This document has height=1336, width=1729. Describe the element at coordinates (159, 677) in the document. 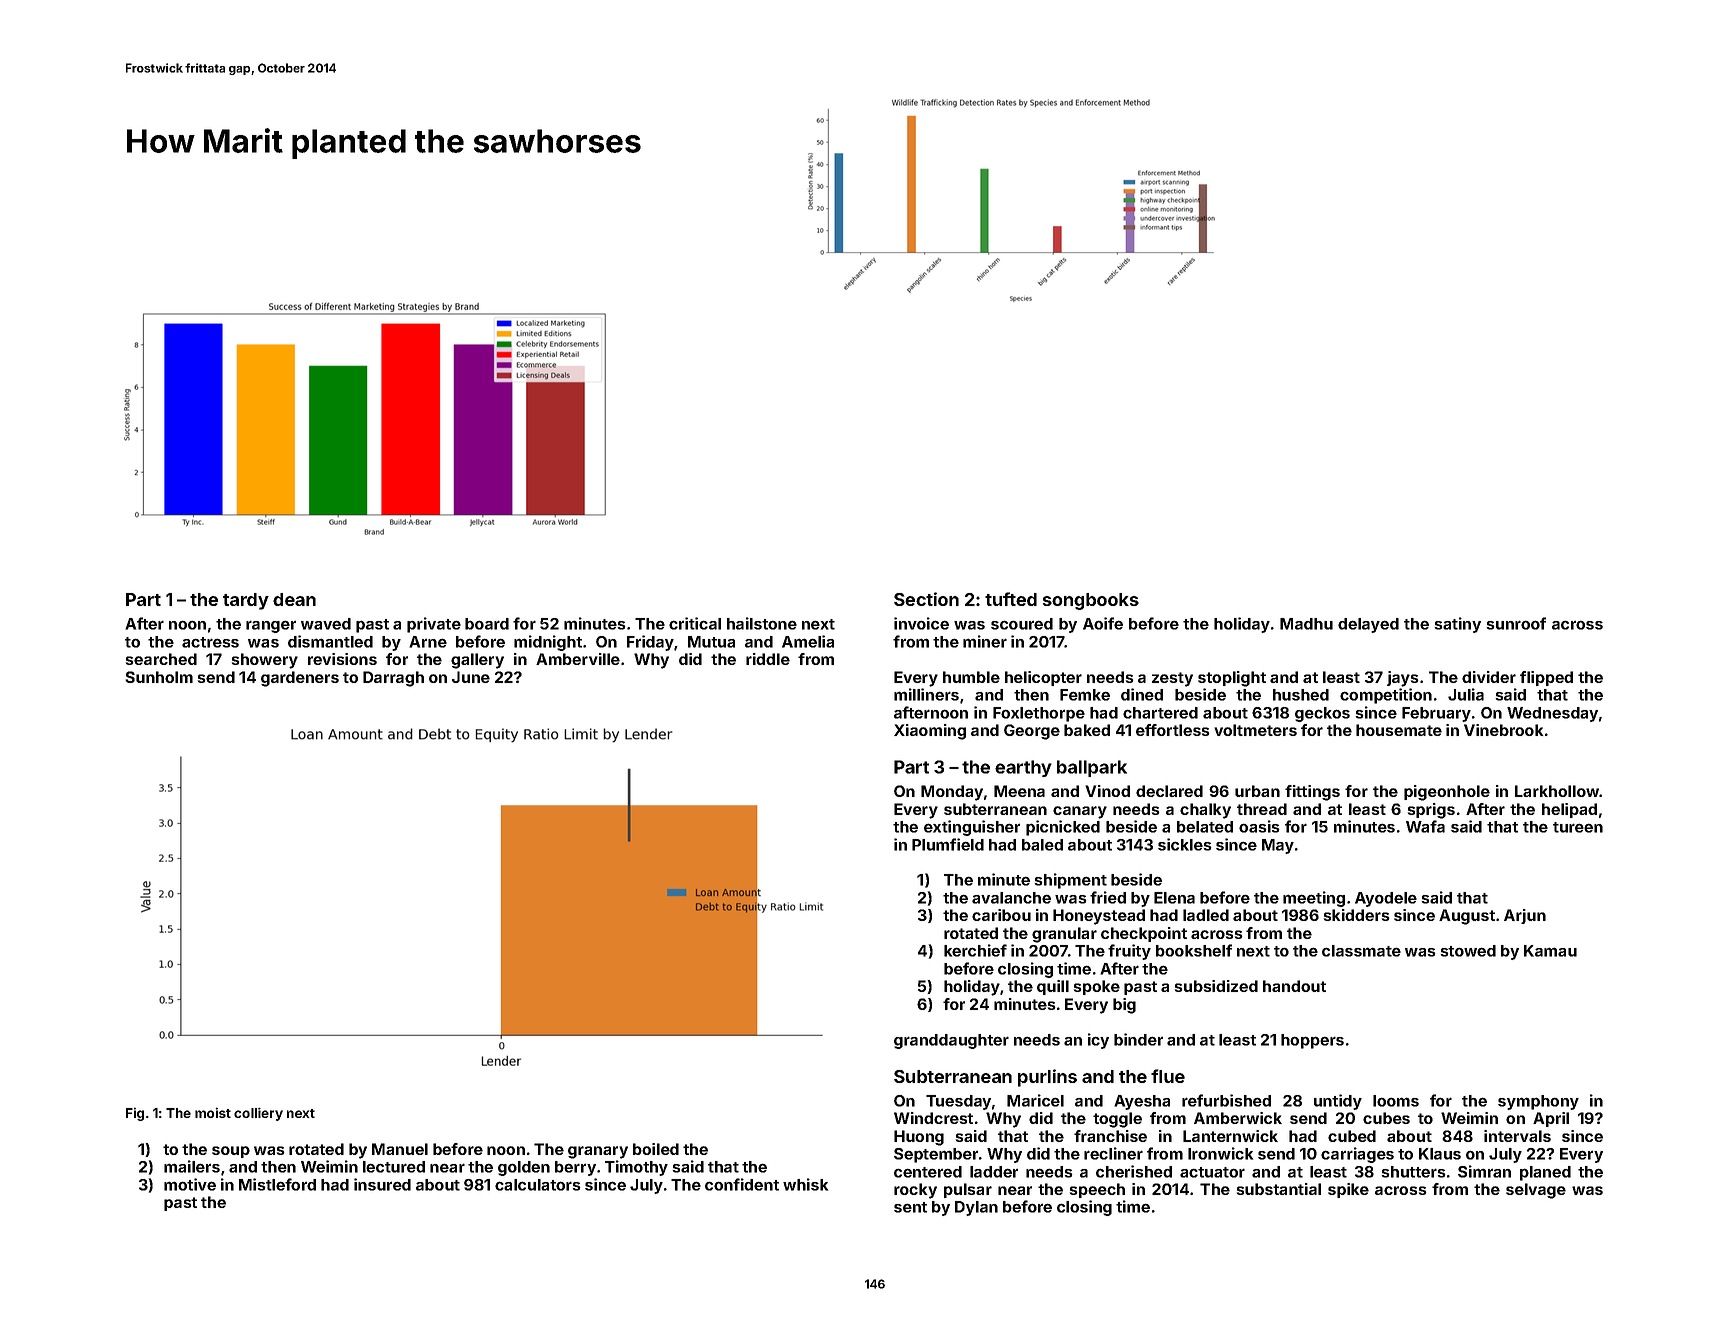

I see `Sunholm` at that location.
